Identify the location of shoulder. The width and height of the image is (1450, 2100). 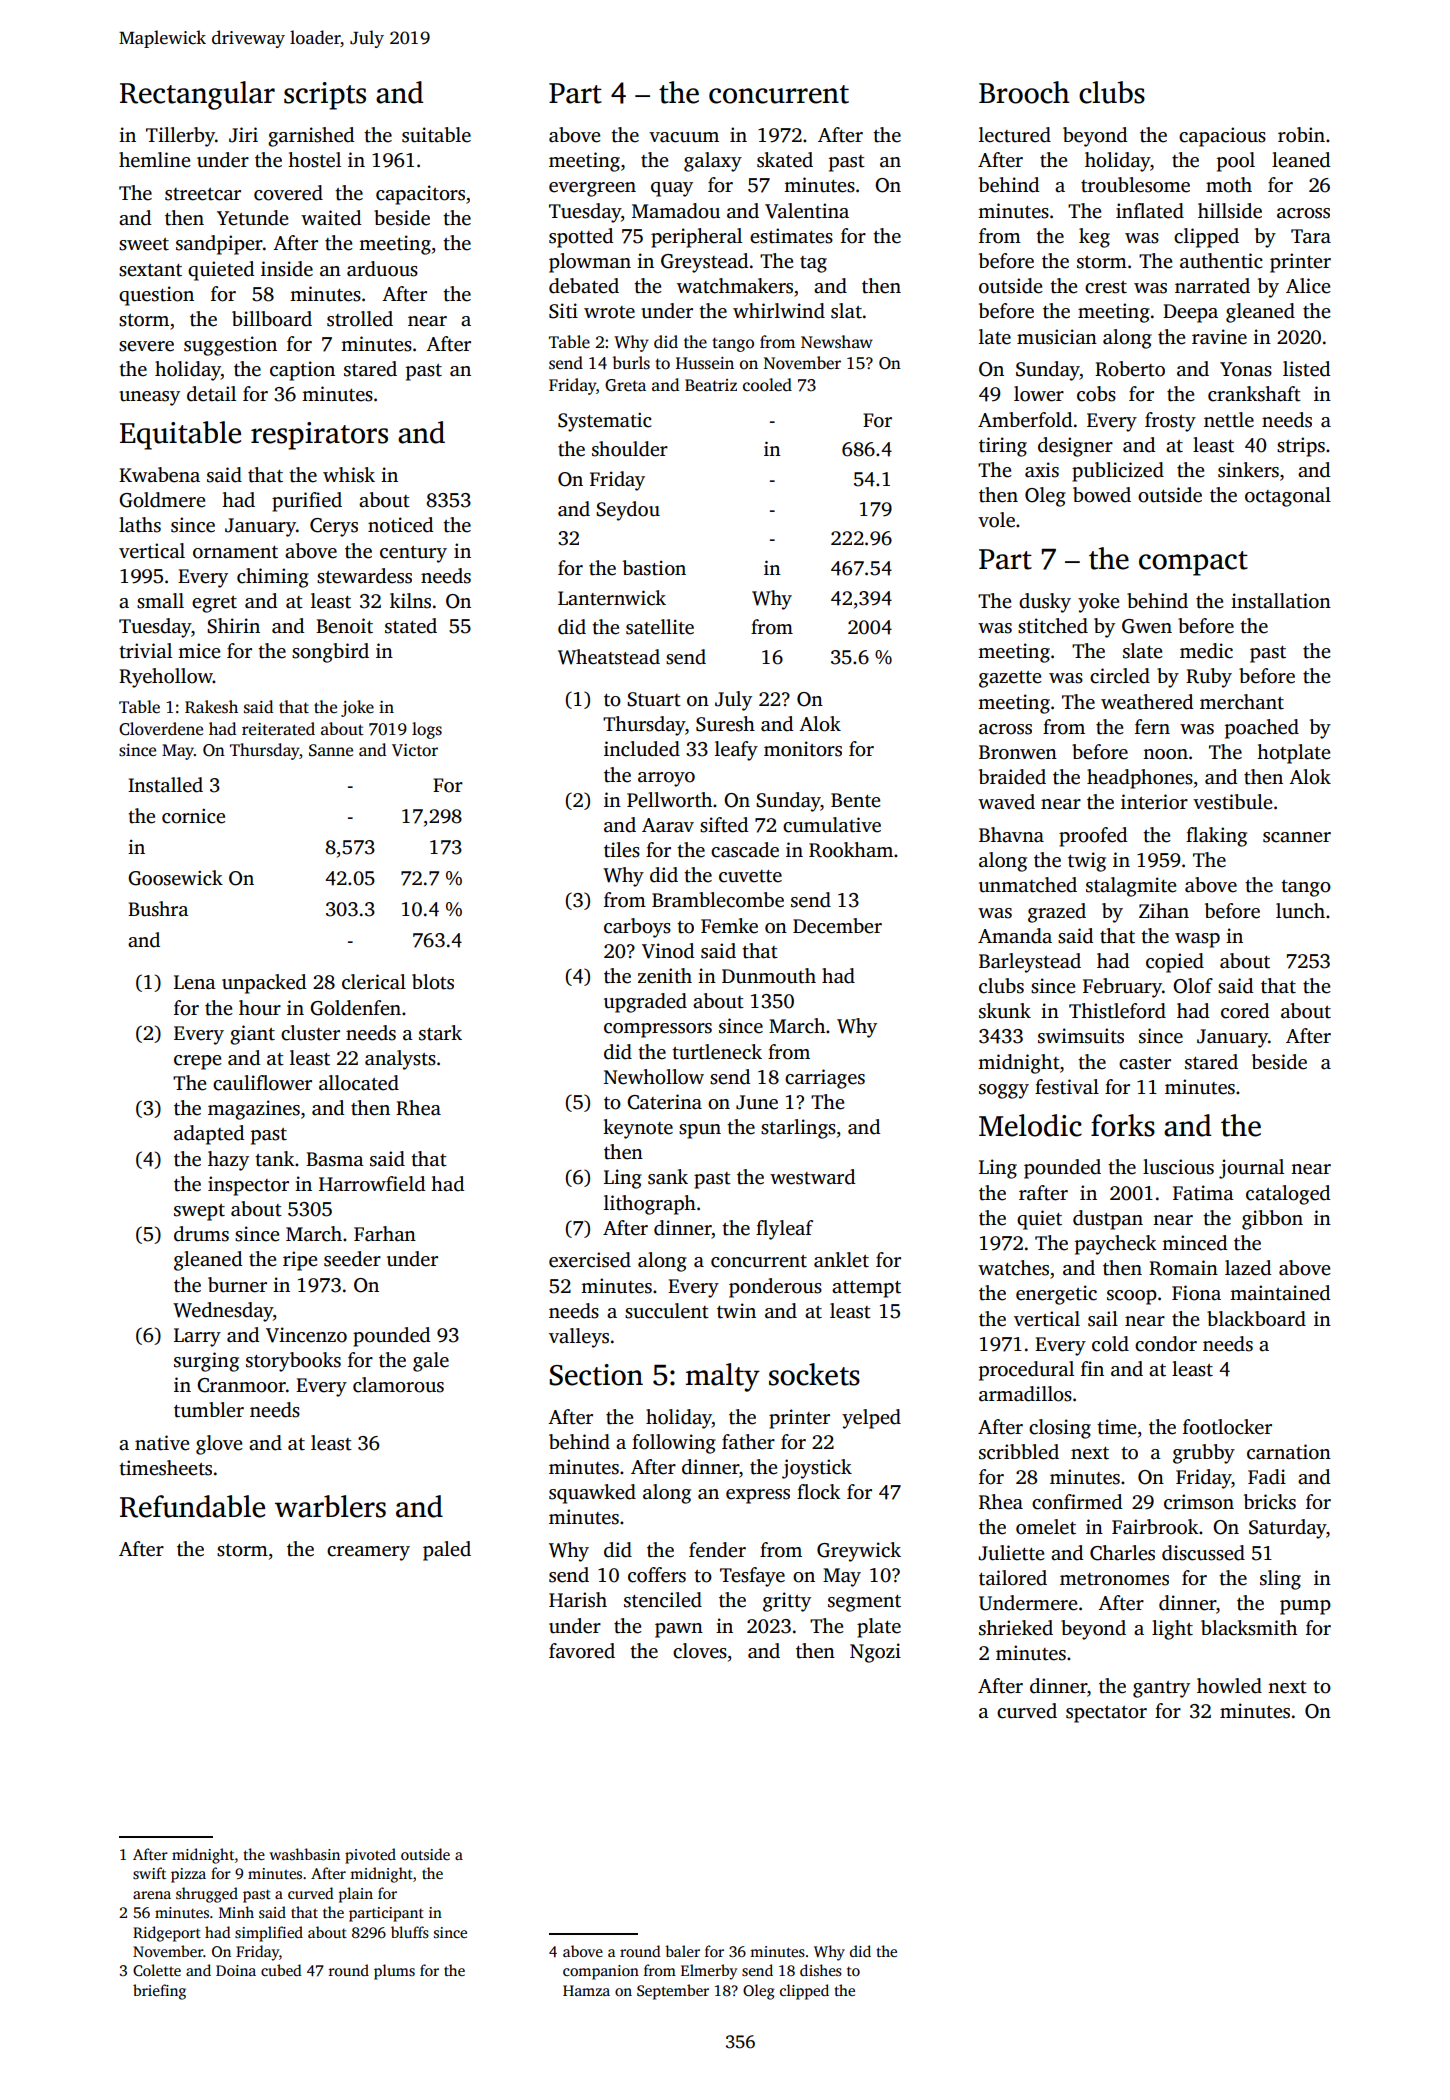
(630, 449).
